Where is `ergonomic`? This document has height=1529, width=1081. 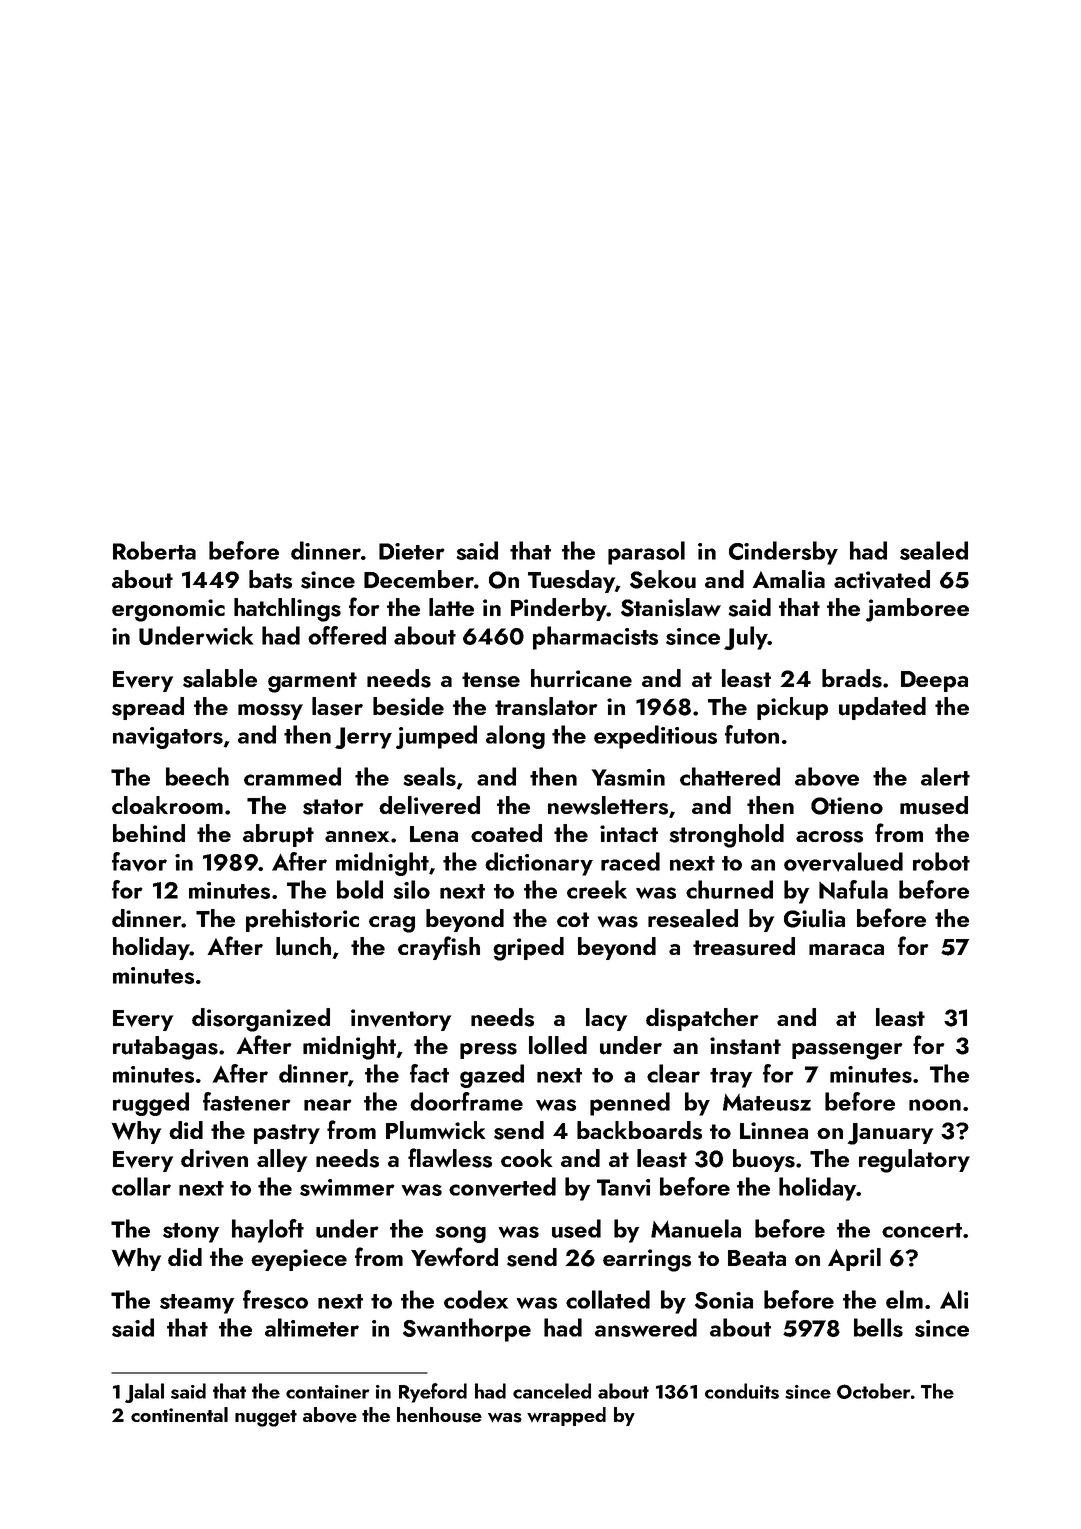 ergonomic is located at coordinates (168, 610).
